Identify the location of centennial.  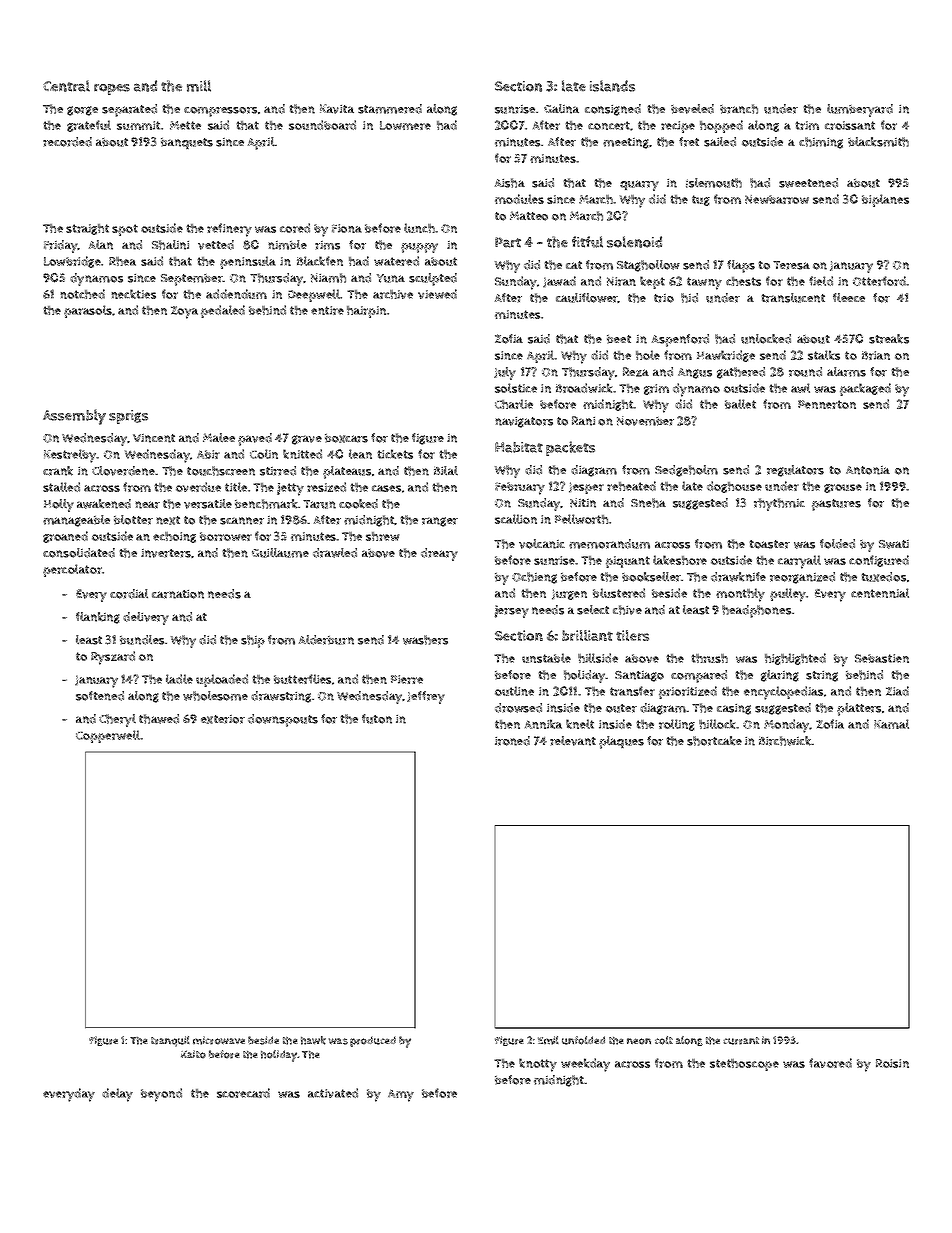
(880, 593).
